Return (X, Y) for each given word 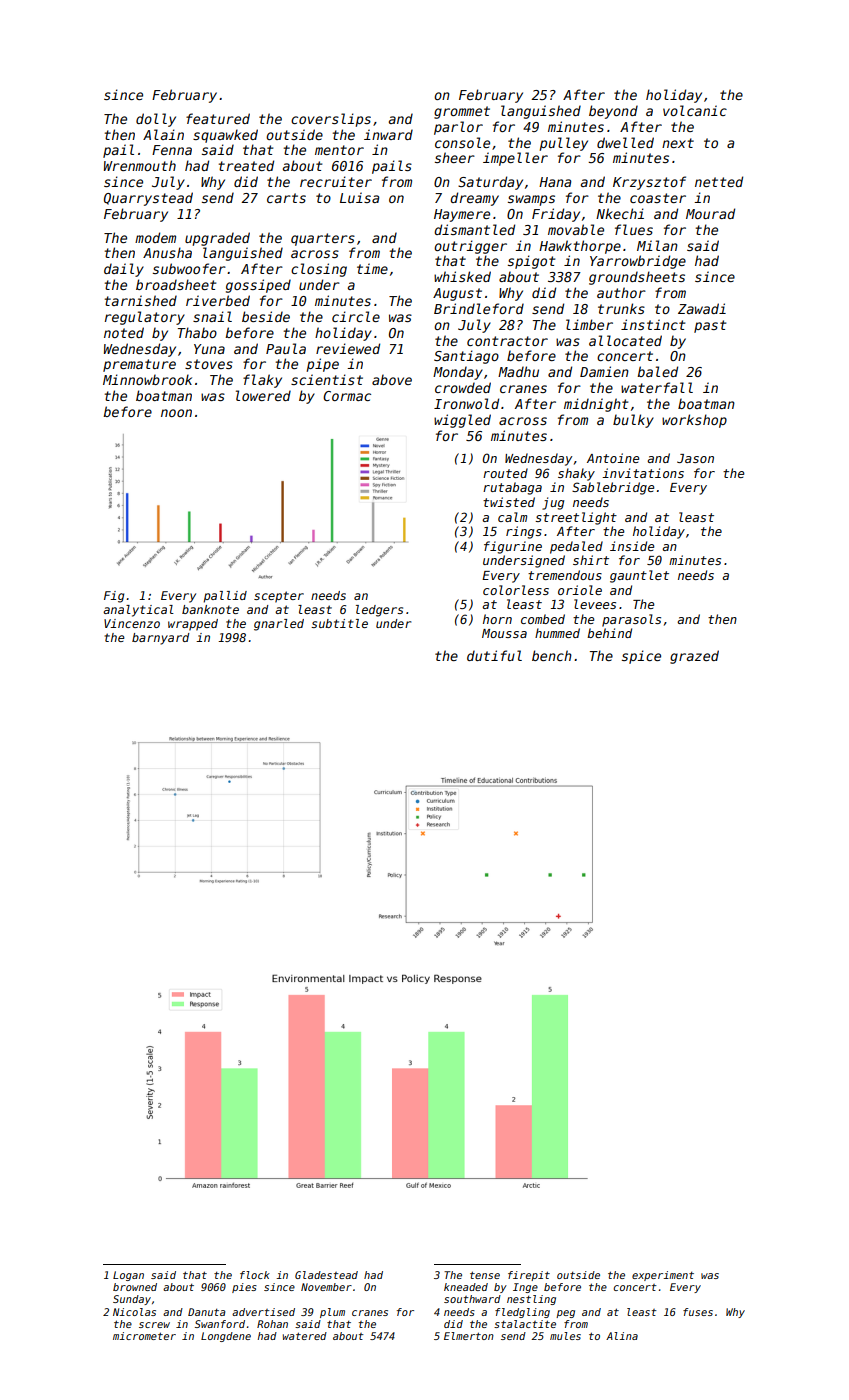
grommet (462, 112)
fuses (698, 1312)
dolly (156, 120)
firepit (529, 1276)
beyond (613, 112)
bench (552, 655)
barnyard (160, 639)
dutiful (494, 655)
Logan (128, 1276)
